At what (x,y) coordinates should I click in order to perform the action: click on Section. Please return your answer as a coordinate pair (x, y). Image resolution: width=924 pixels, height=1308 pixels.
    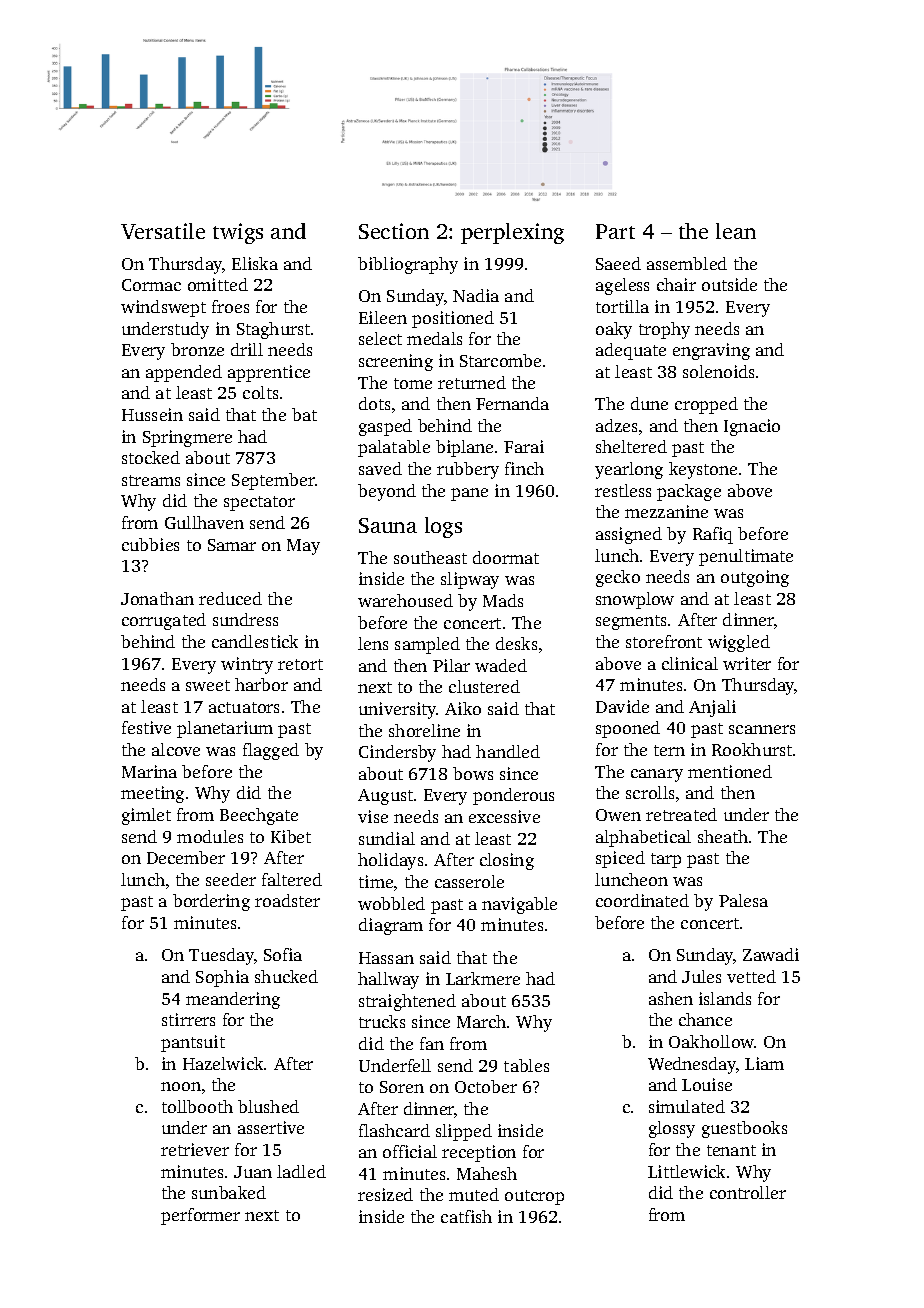
    Looking at the image, I should click on (394, 231).
